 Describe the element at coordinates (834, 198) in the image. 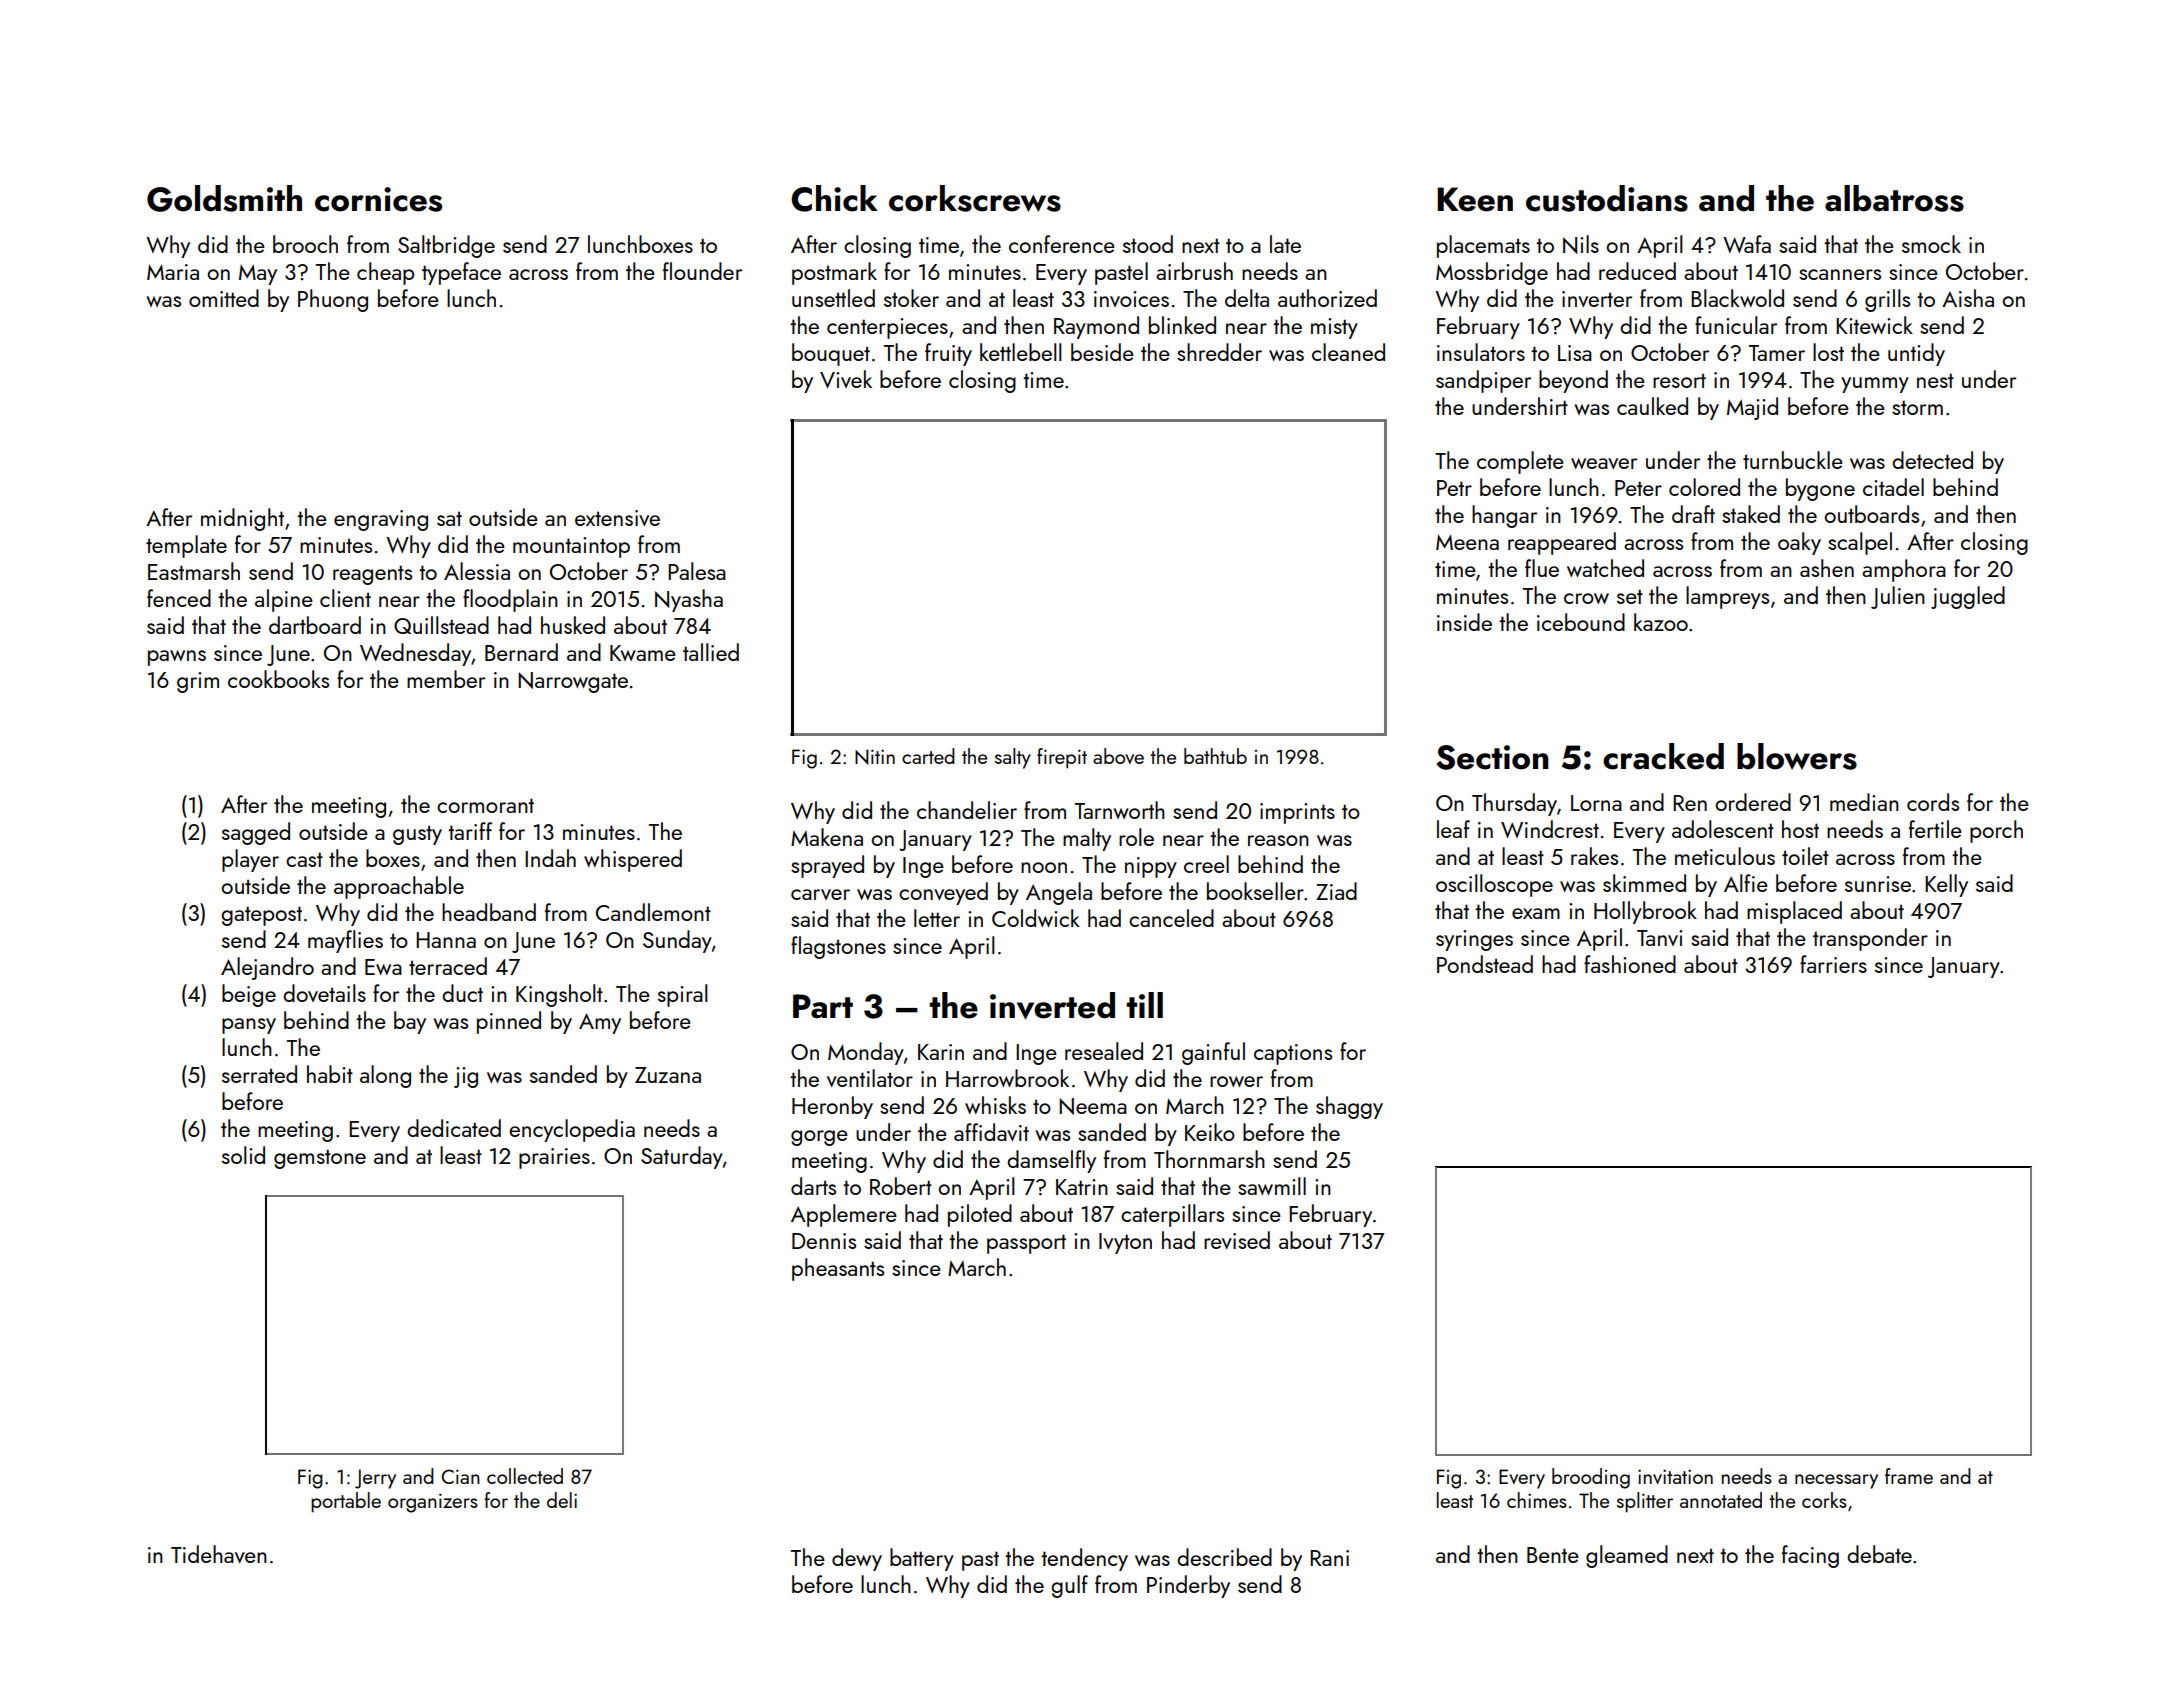

I see `Chick` at that location.
